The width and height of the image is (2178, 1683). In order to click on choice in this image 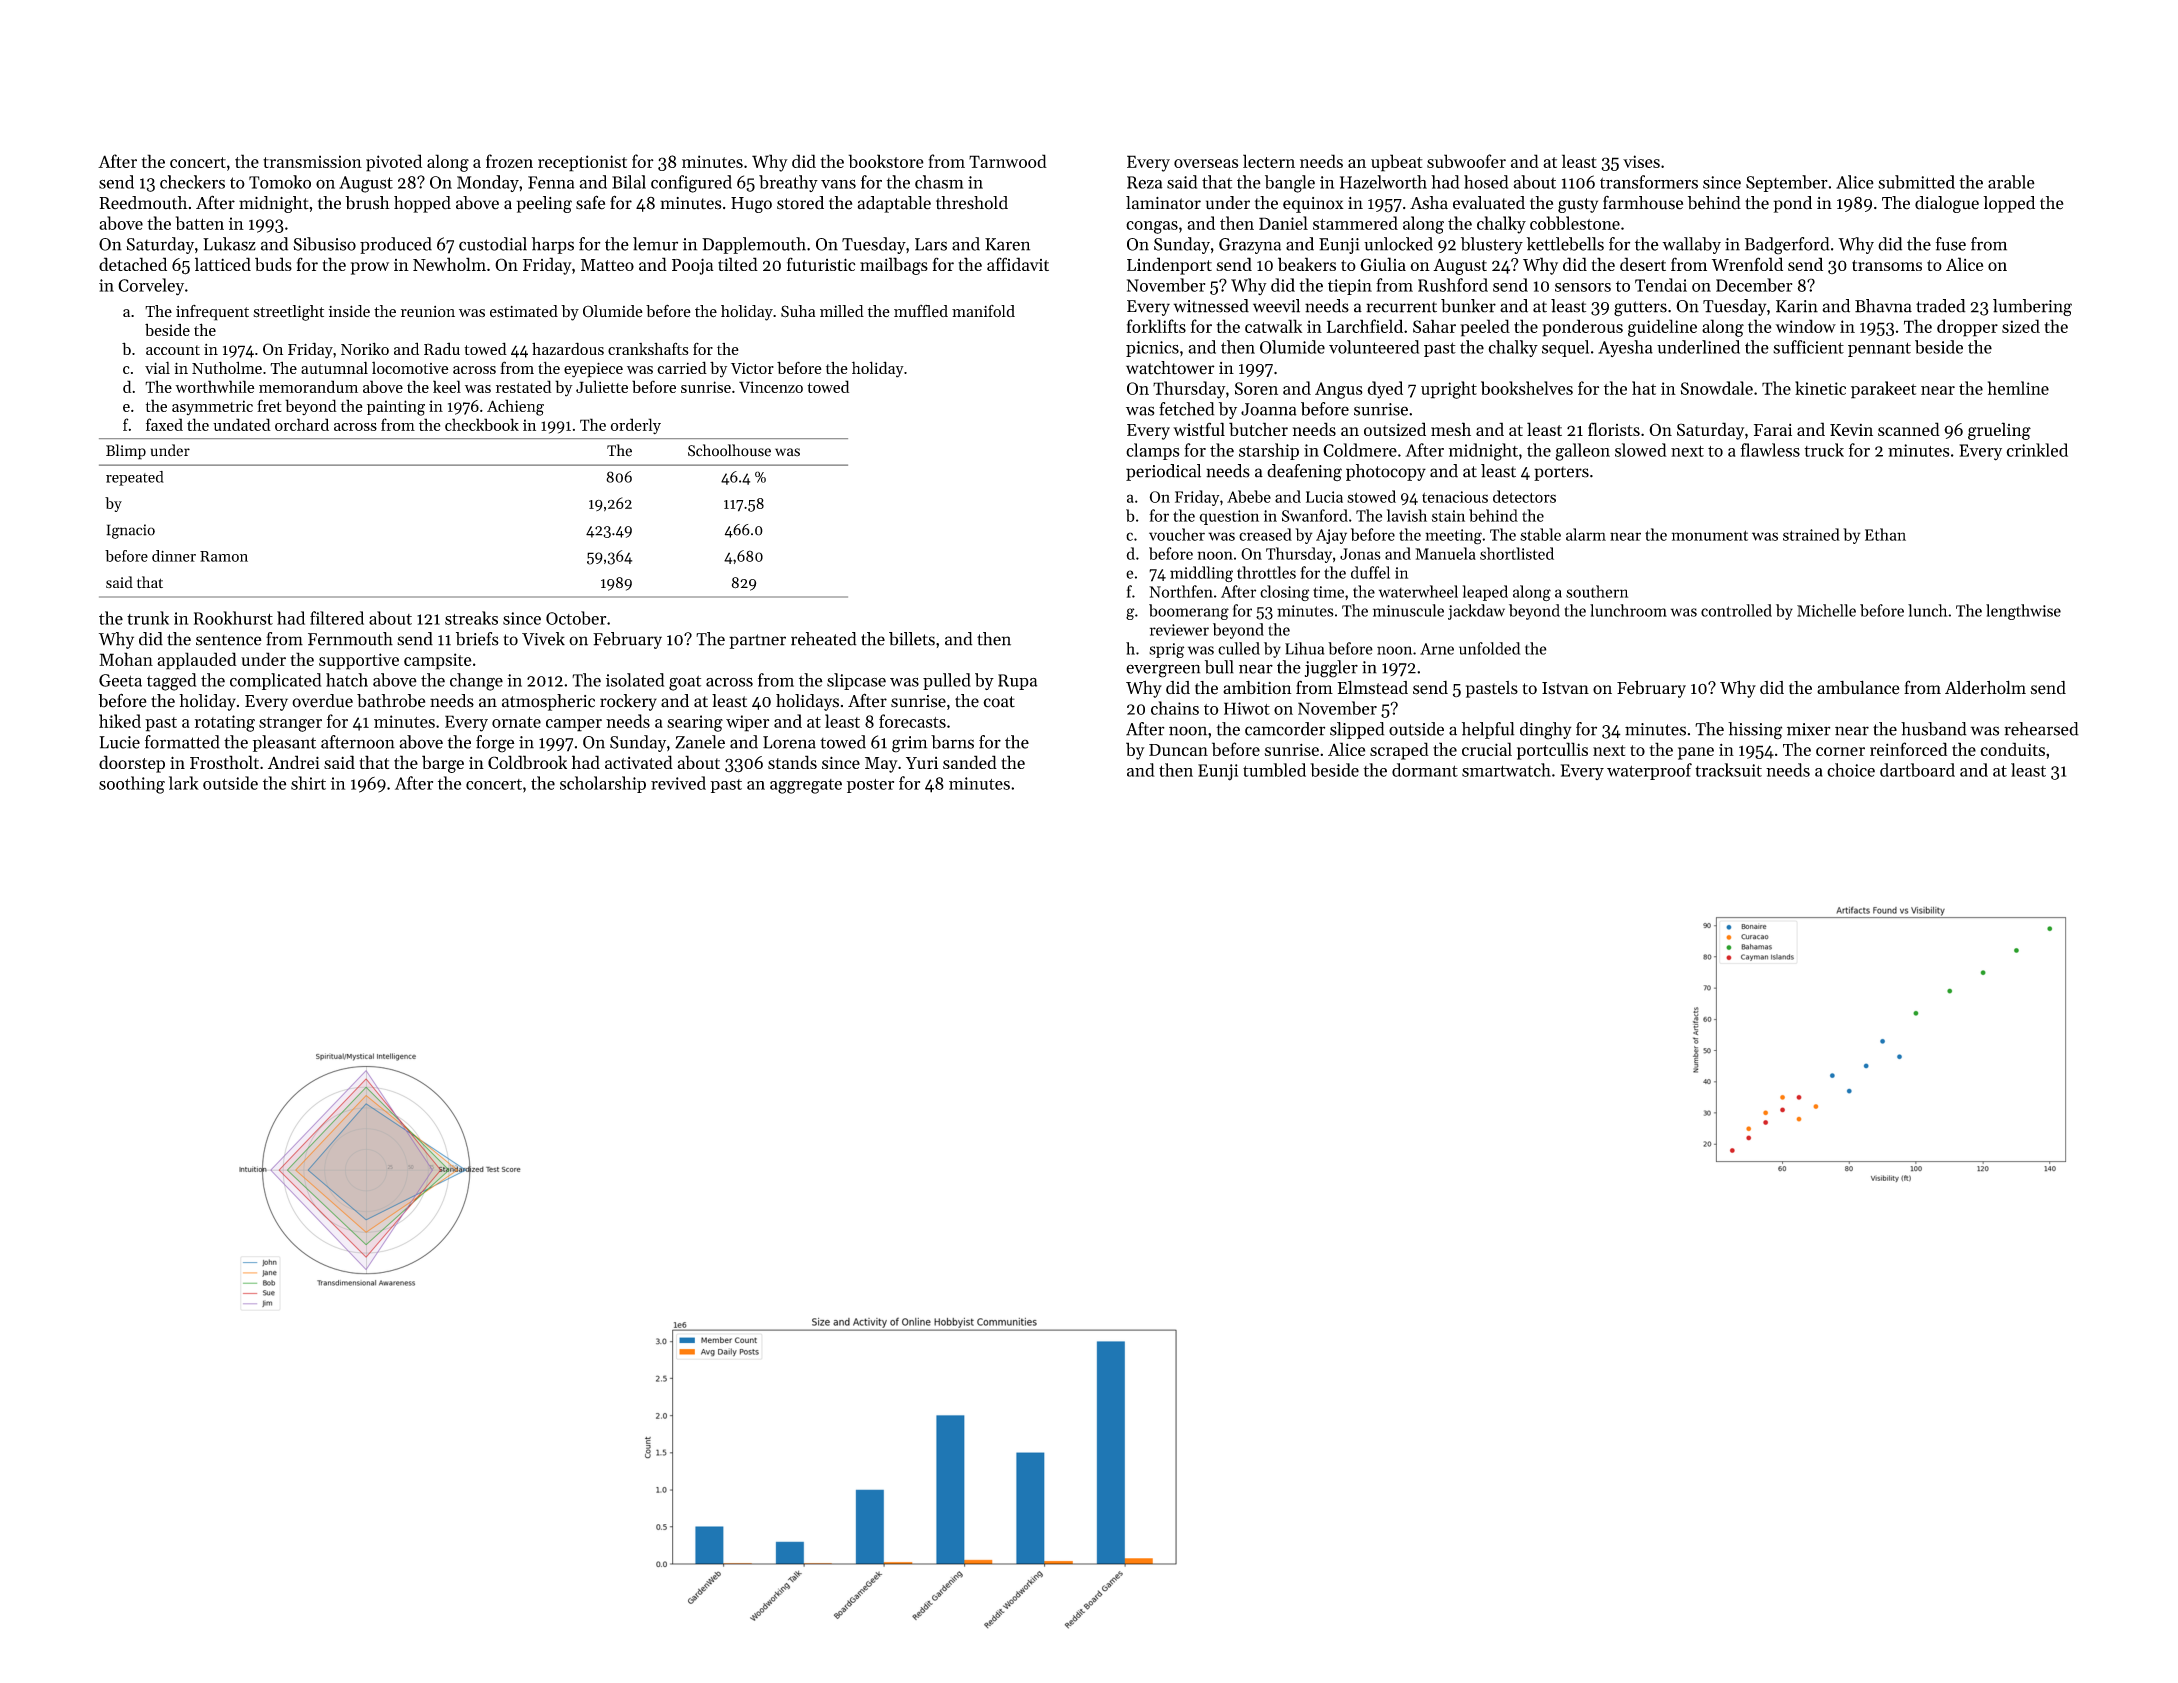, I will do `click(1851, 770)`.
